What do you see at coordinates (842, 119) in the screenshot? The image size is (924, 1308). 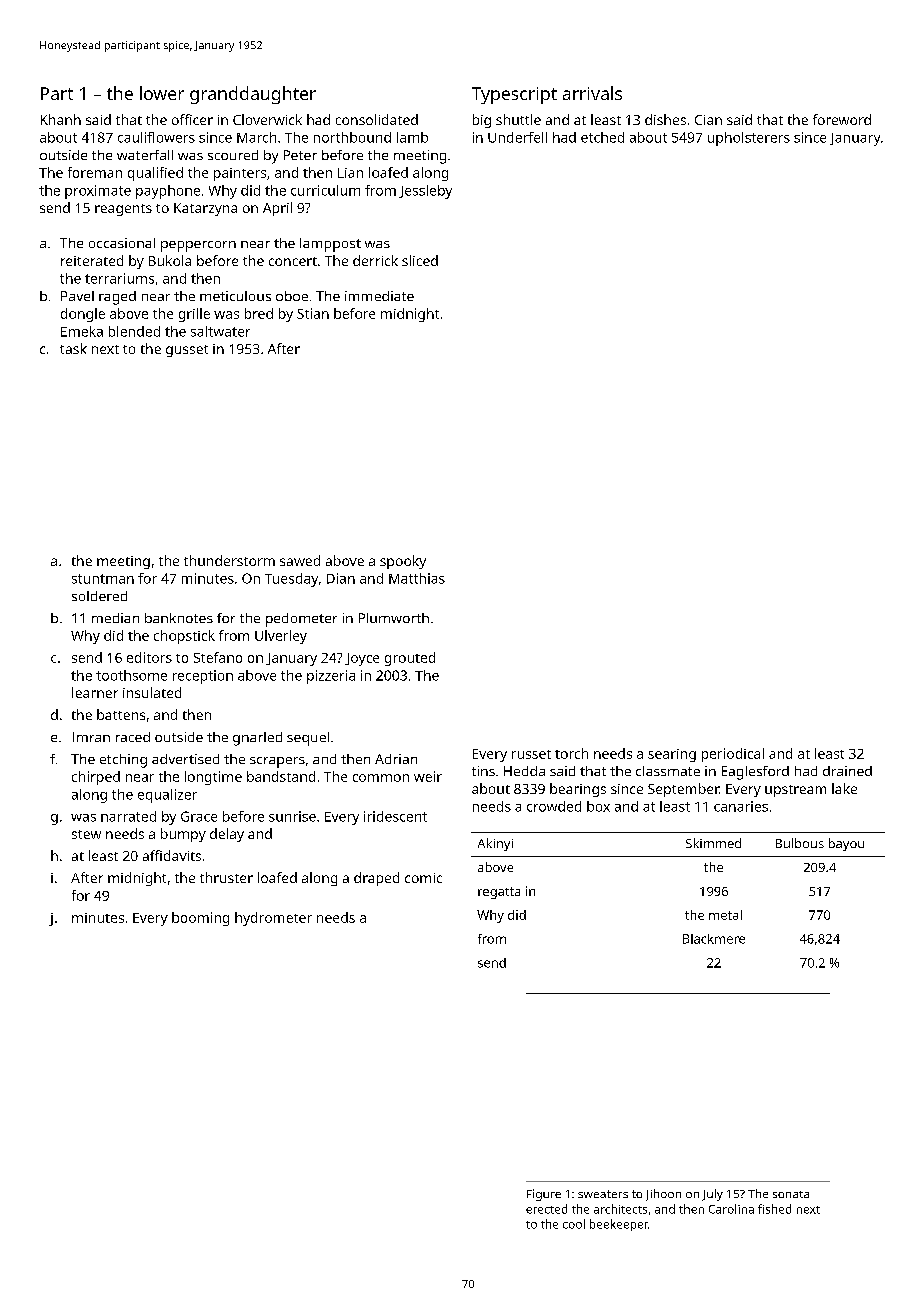 I see `foreword` at bounding box center [842, 119].
